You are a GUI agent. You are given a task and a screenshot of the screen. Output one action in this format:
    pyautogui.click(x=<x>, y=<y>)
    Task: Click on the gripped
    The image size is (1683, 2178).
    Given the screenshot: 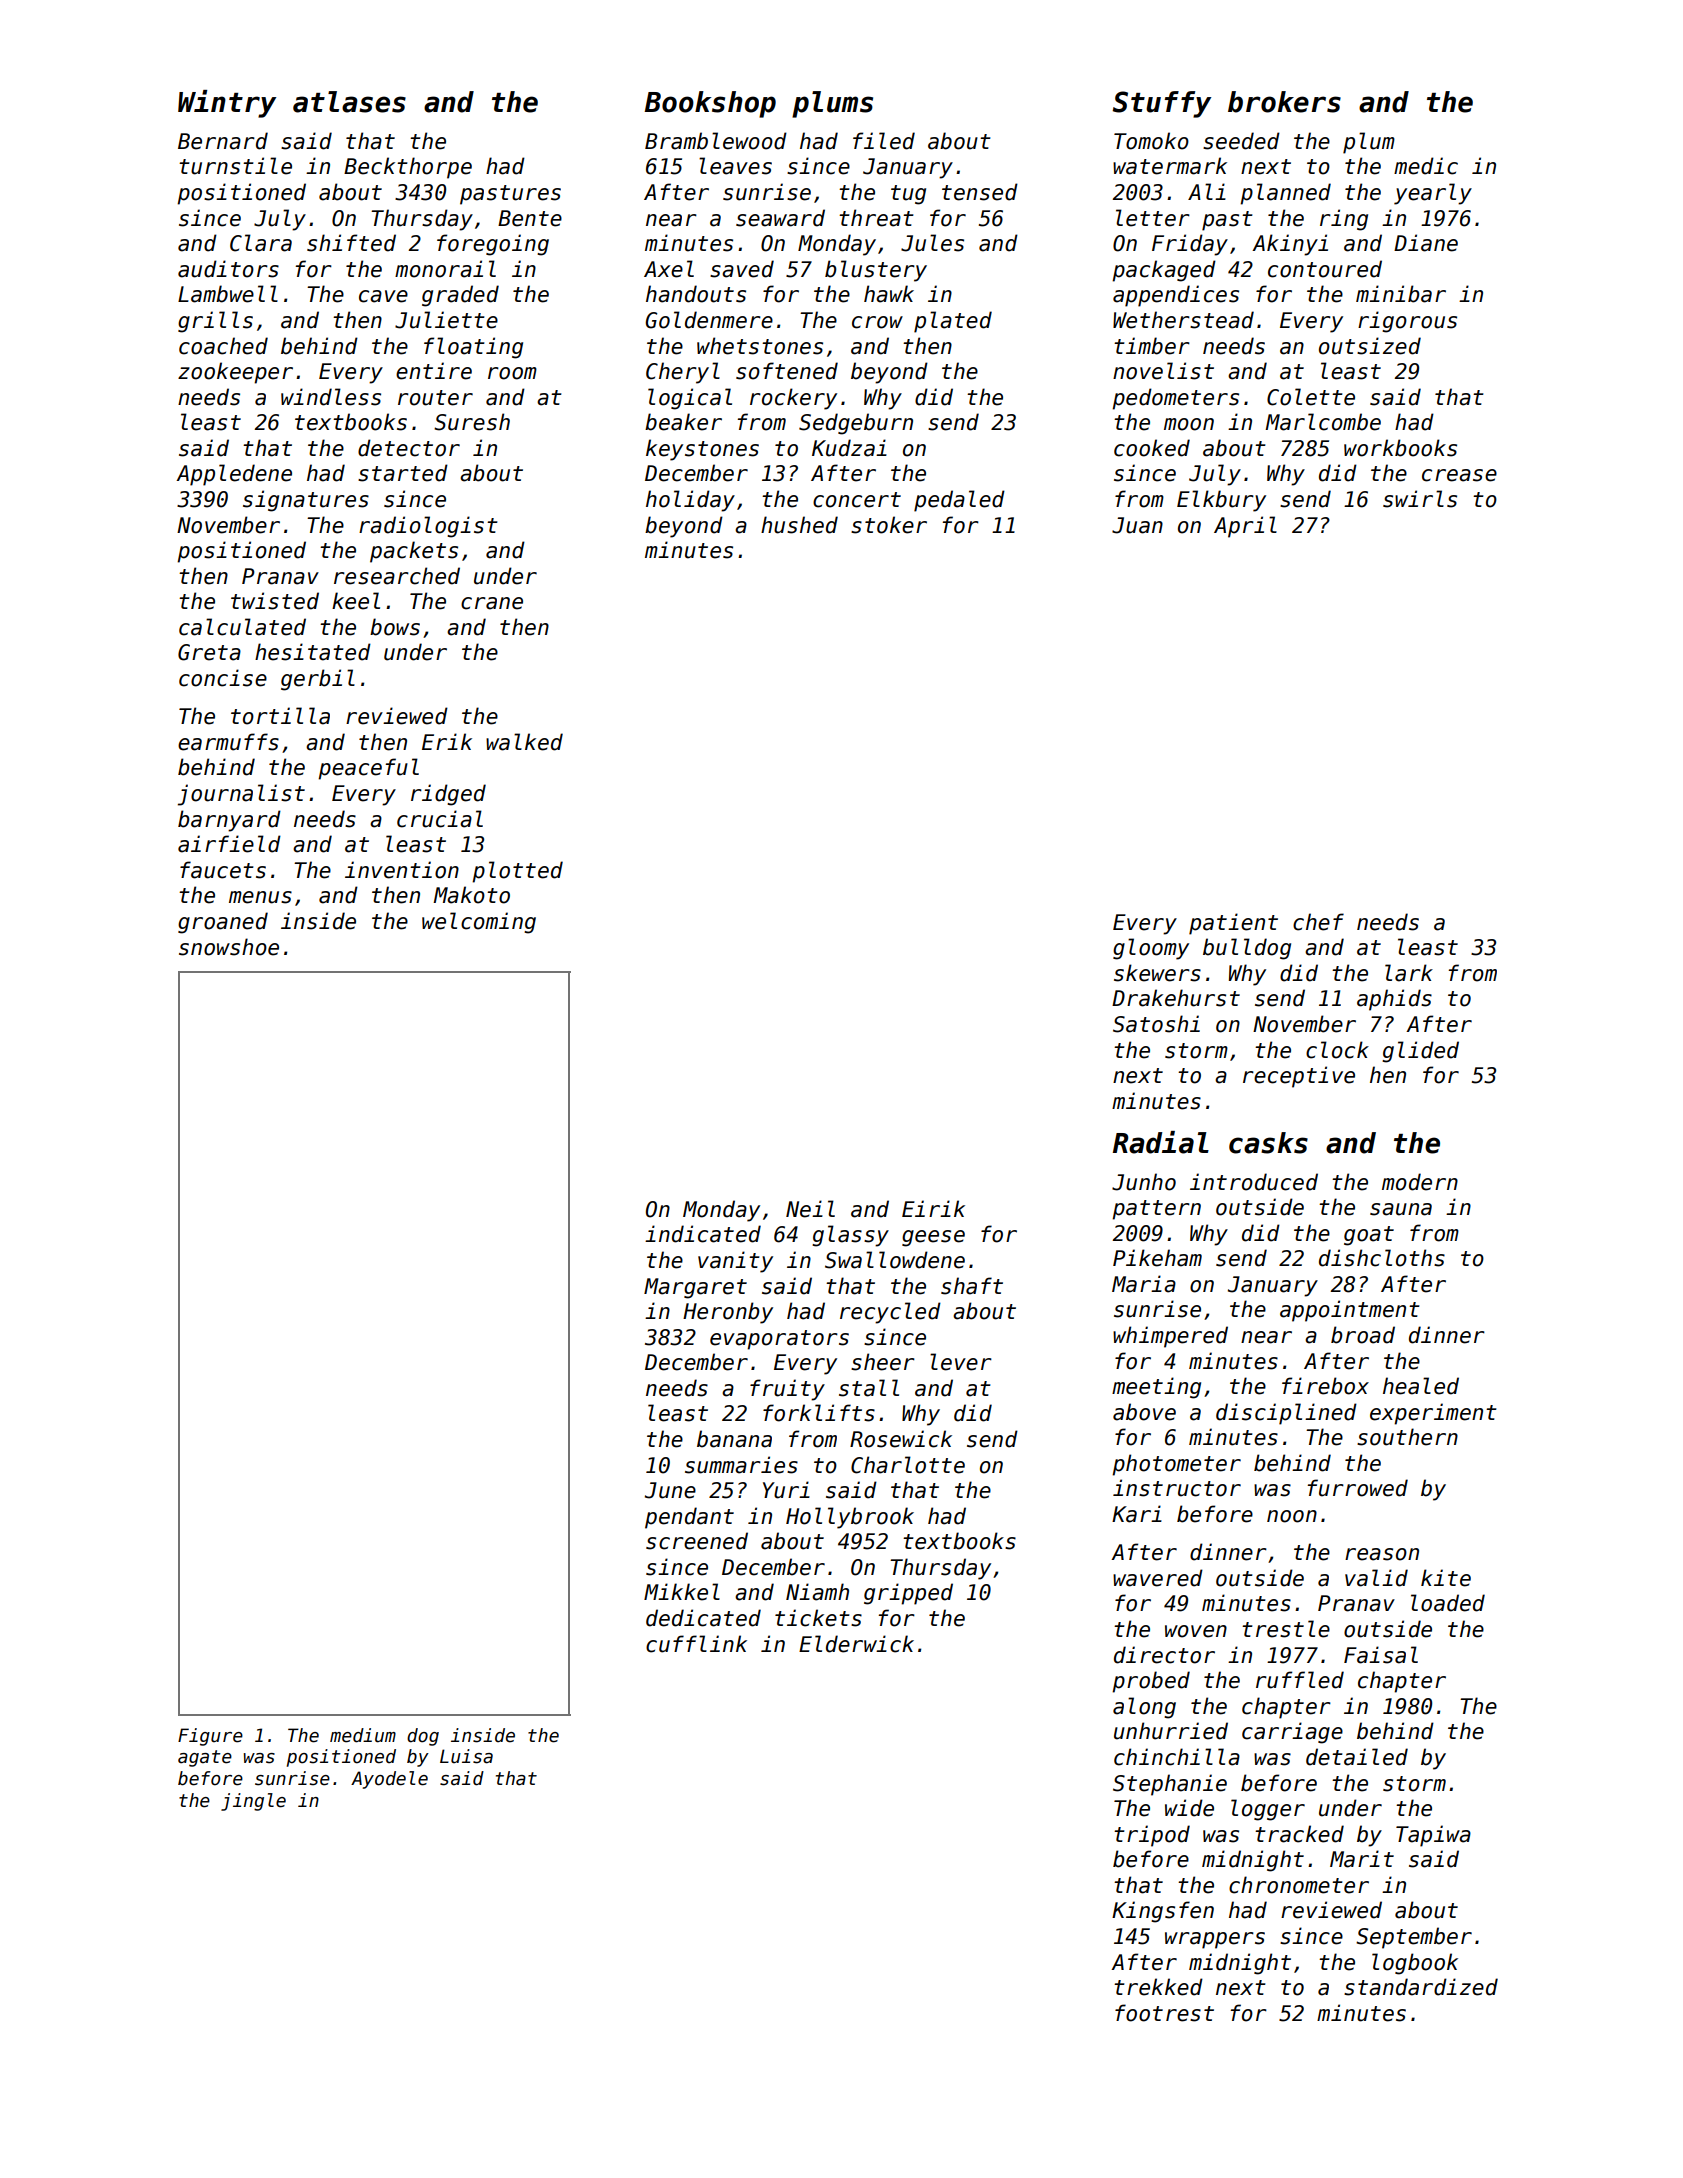 What is the action you would take?
    pyautogui.click(x=908, y=1594)
